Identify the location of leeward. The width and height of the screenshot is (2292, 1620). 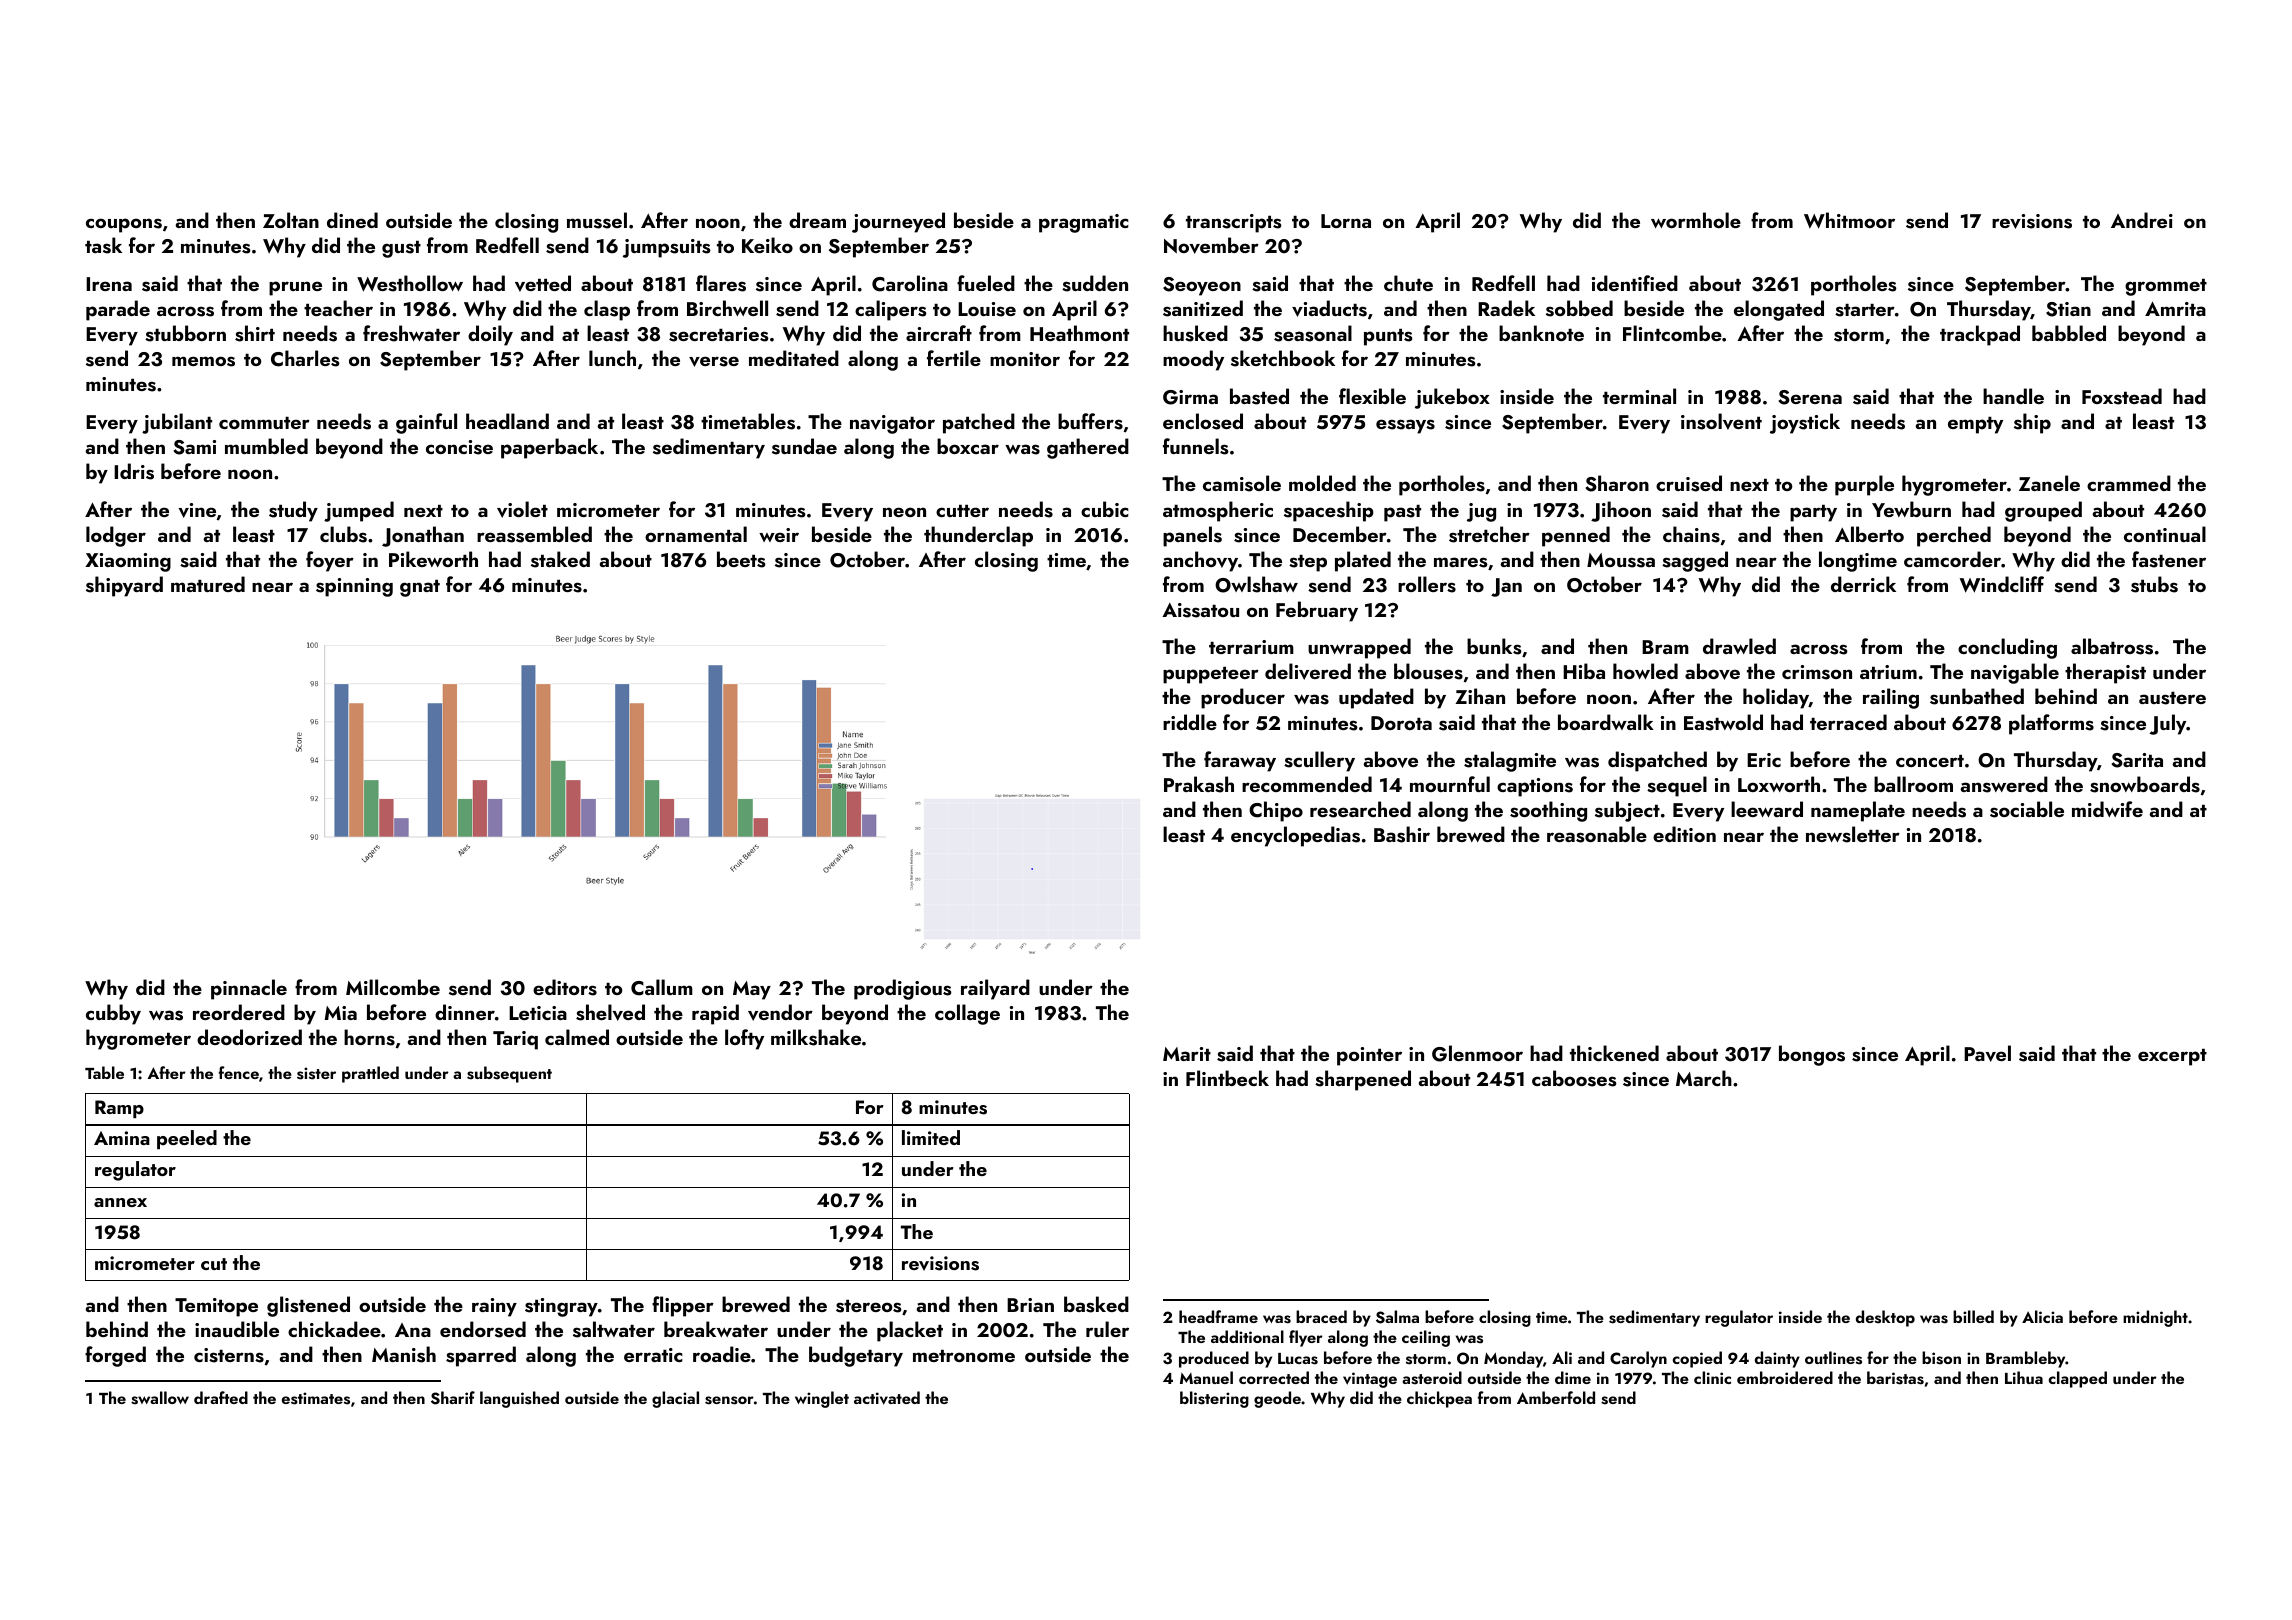
(1767, 809).
